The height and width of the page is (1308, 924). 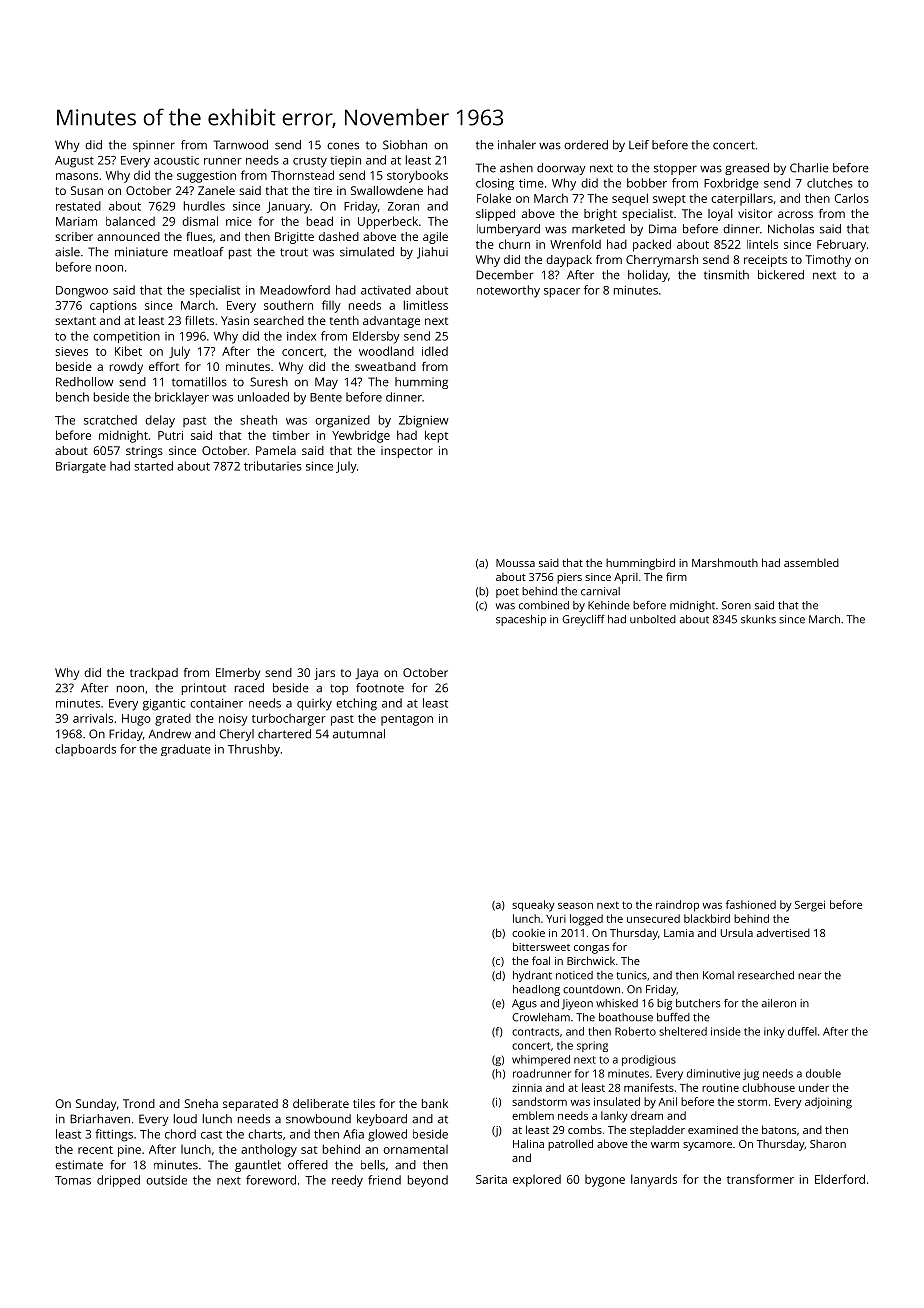 I want to click on assembled, so click(x=811, y=562).
